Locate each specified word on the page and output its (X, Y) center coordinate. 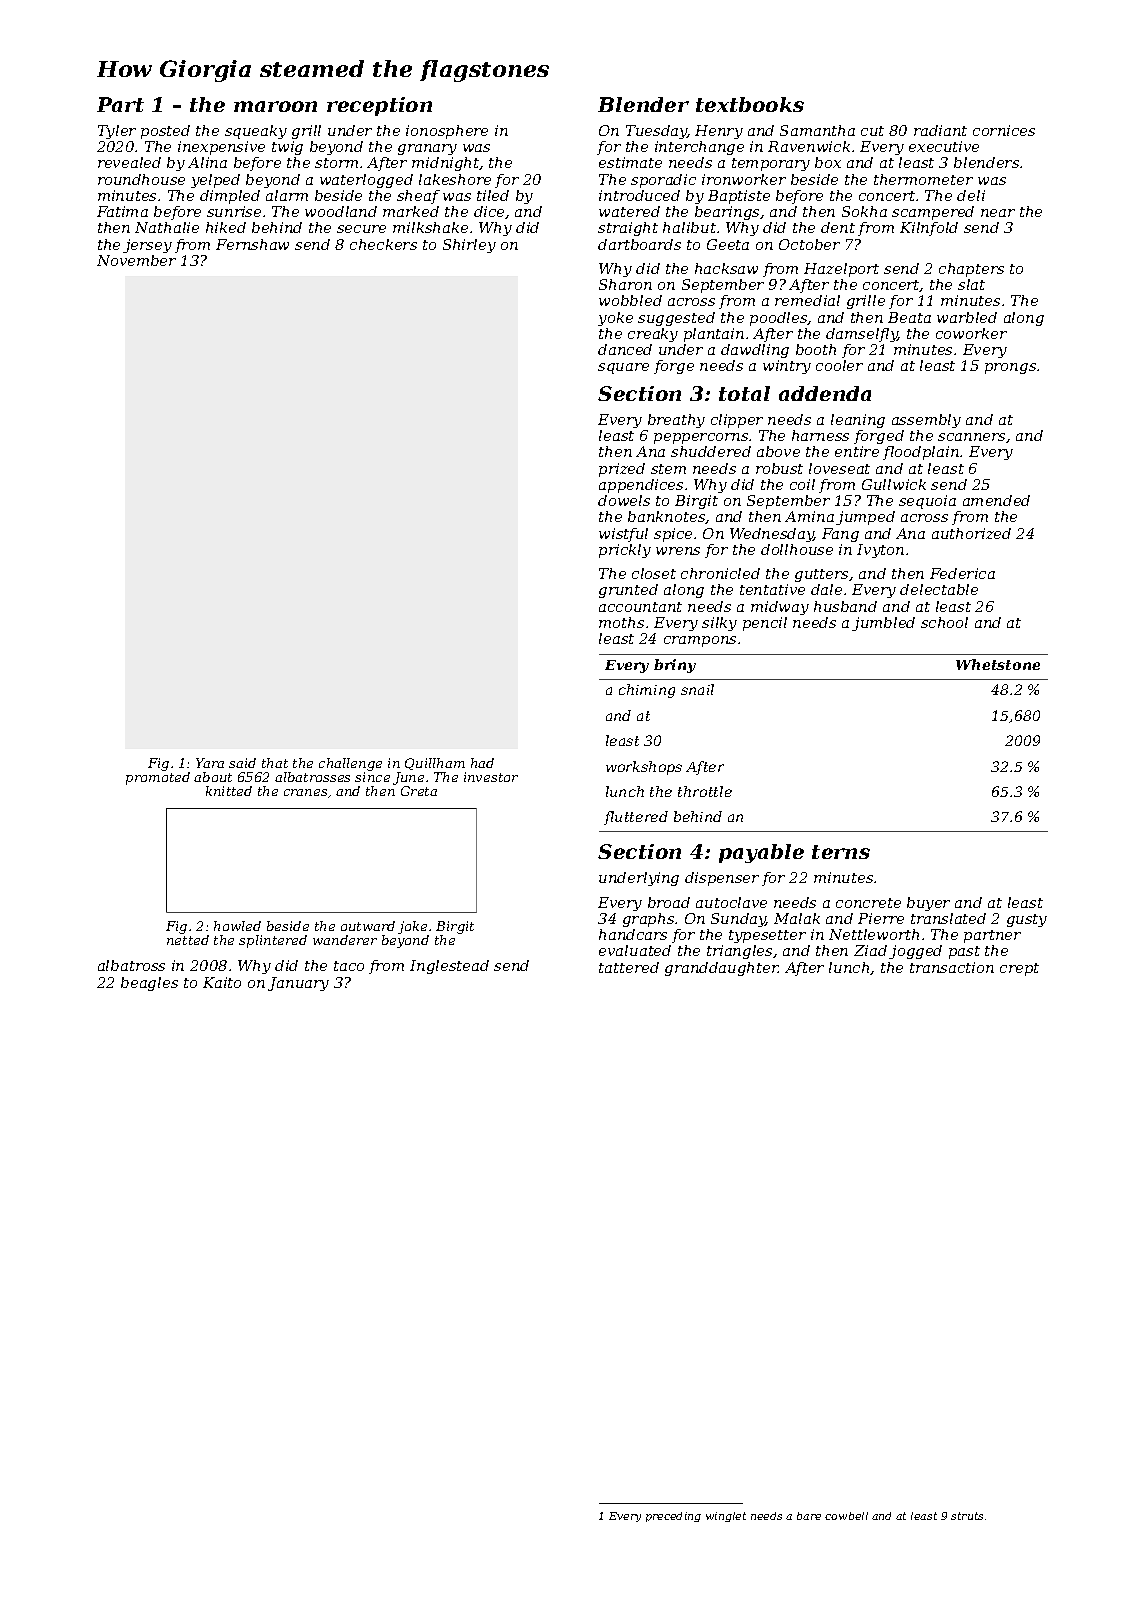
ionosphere (447, 132)
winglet (726, 1517)
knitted (229, 791)
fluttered (636, 818)
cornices (1004, 130)
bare (809, 1516)
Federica (962, 573)
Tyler (117, 132)
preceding (673, 1517)
